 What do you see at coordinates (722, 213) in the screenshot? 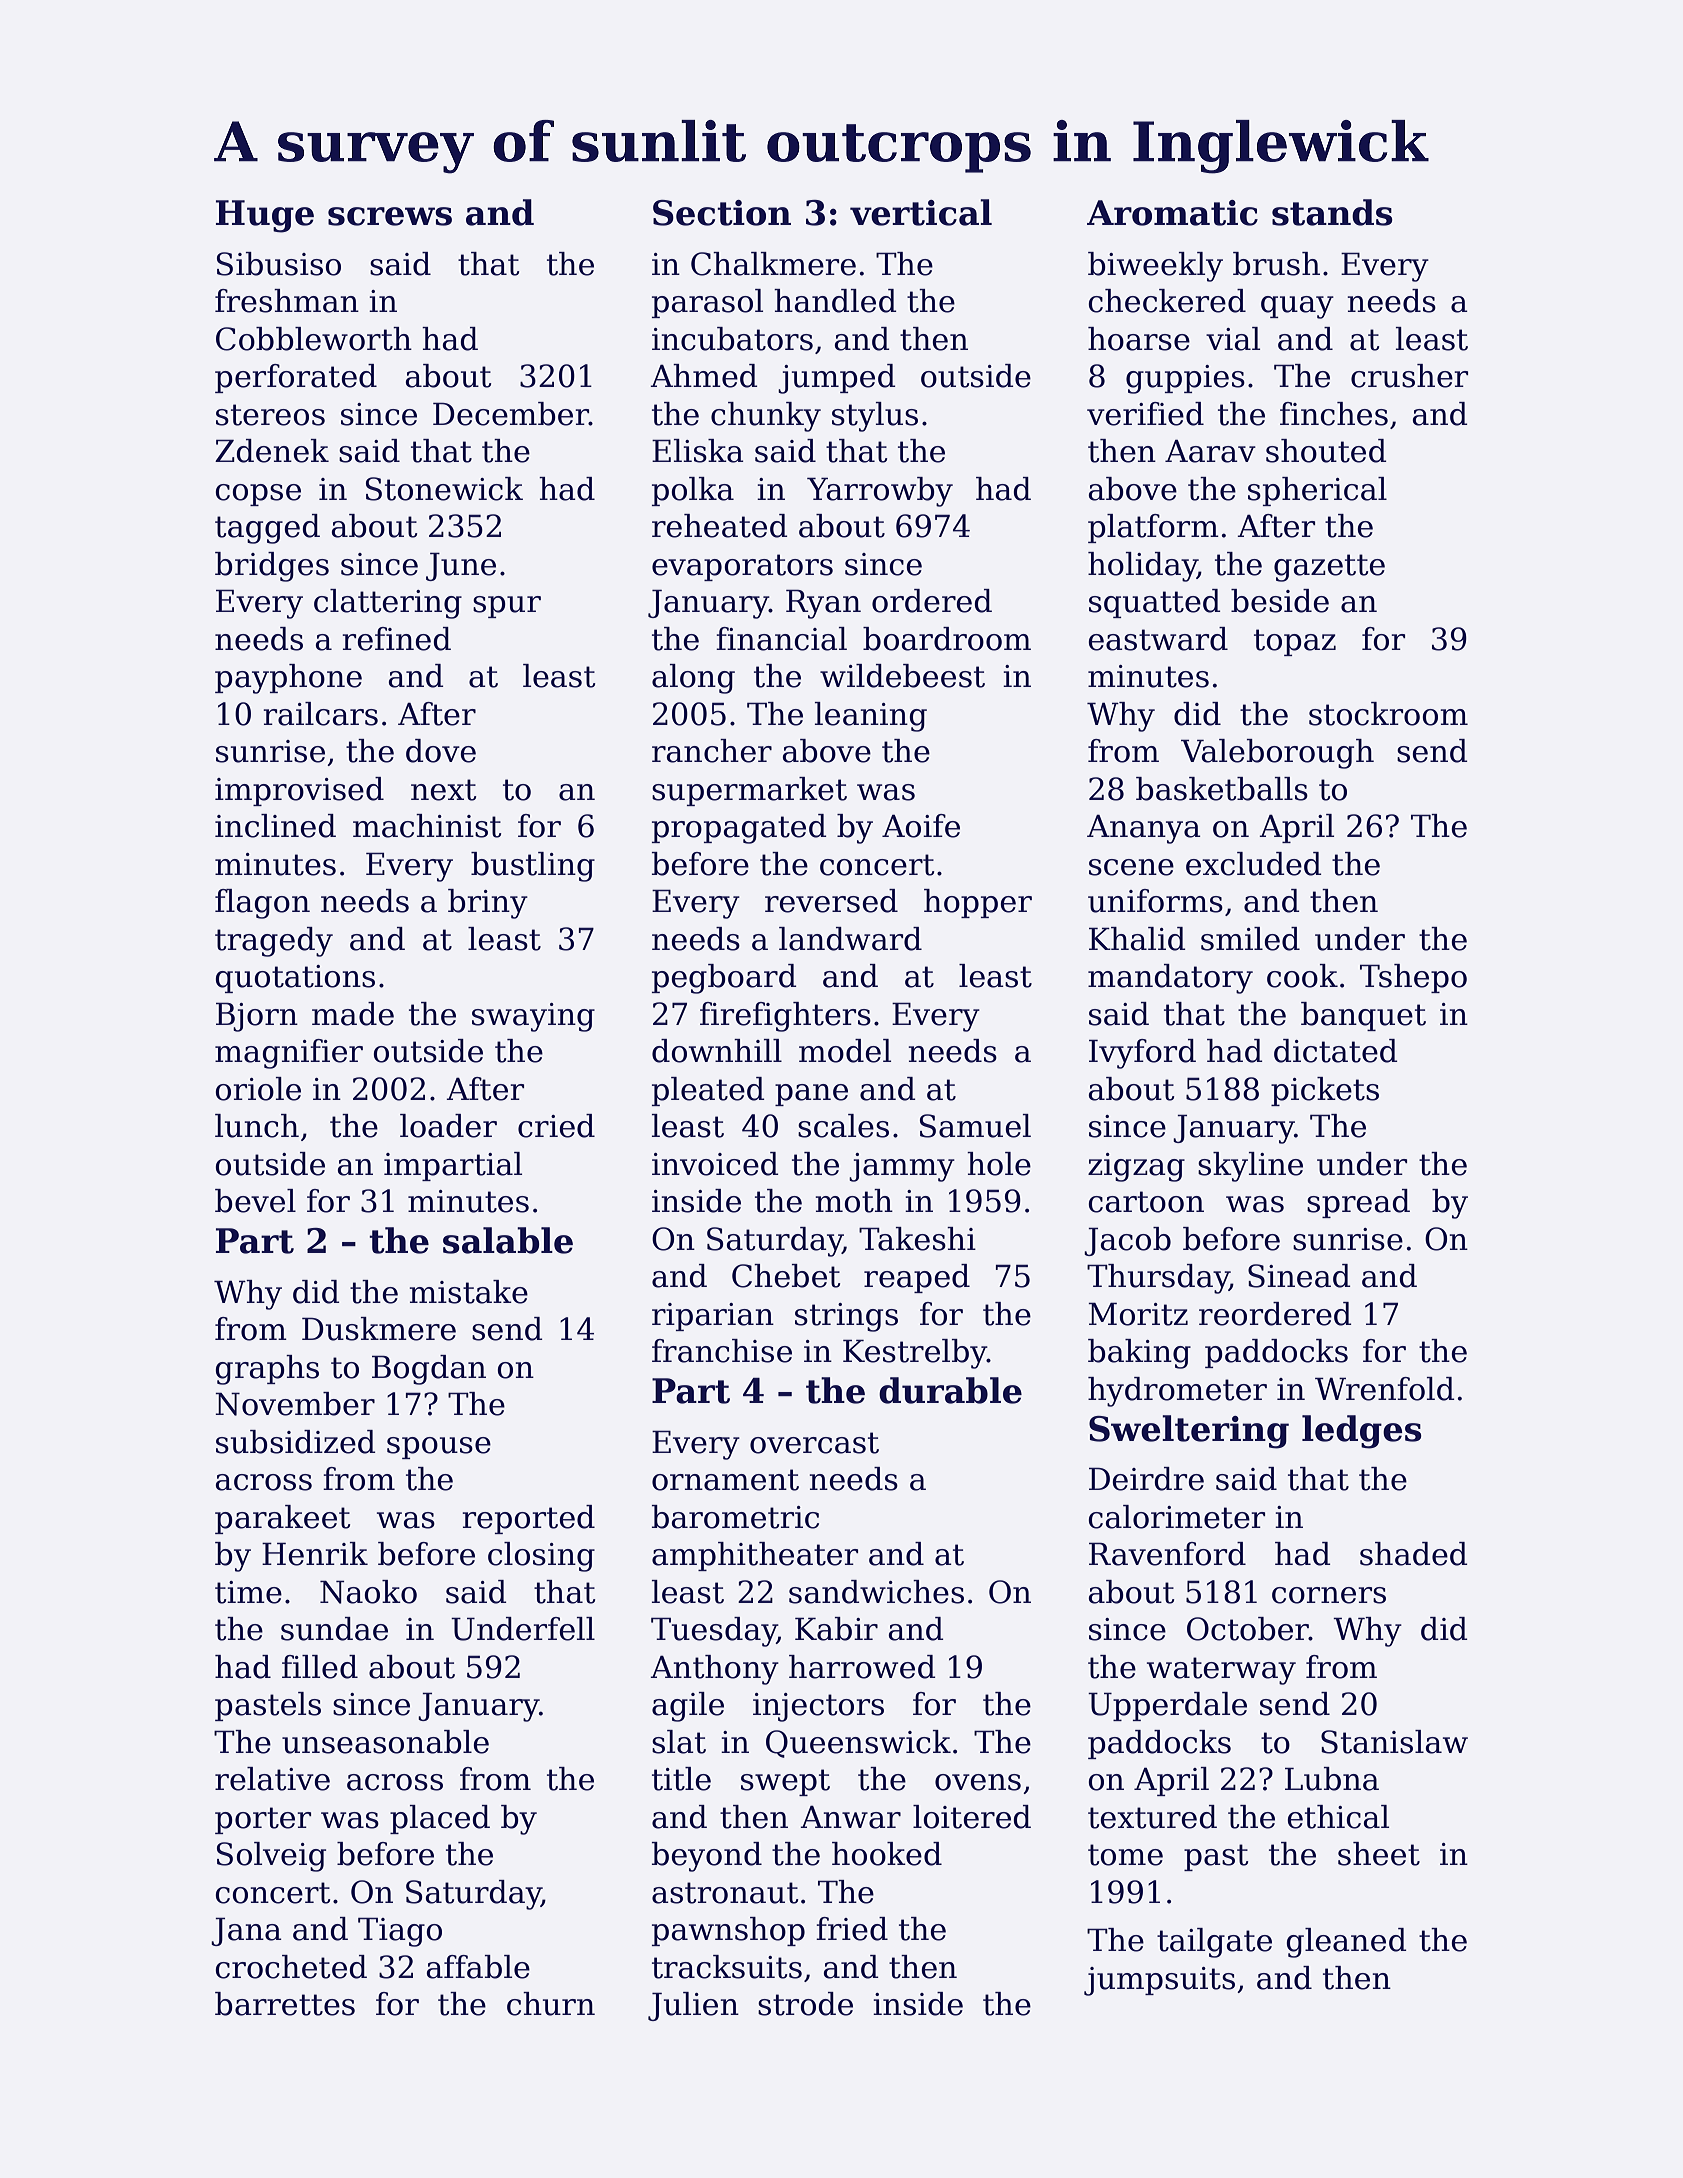
I see `Section` at bounding box center [722, 213].
